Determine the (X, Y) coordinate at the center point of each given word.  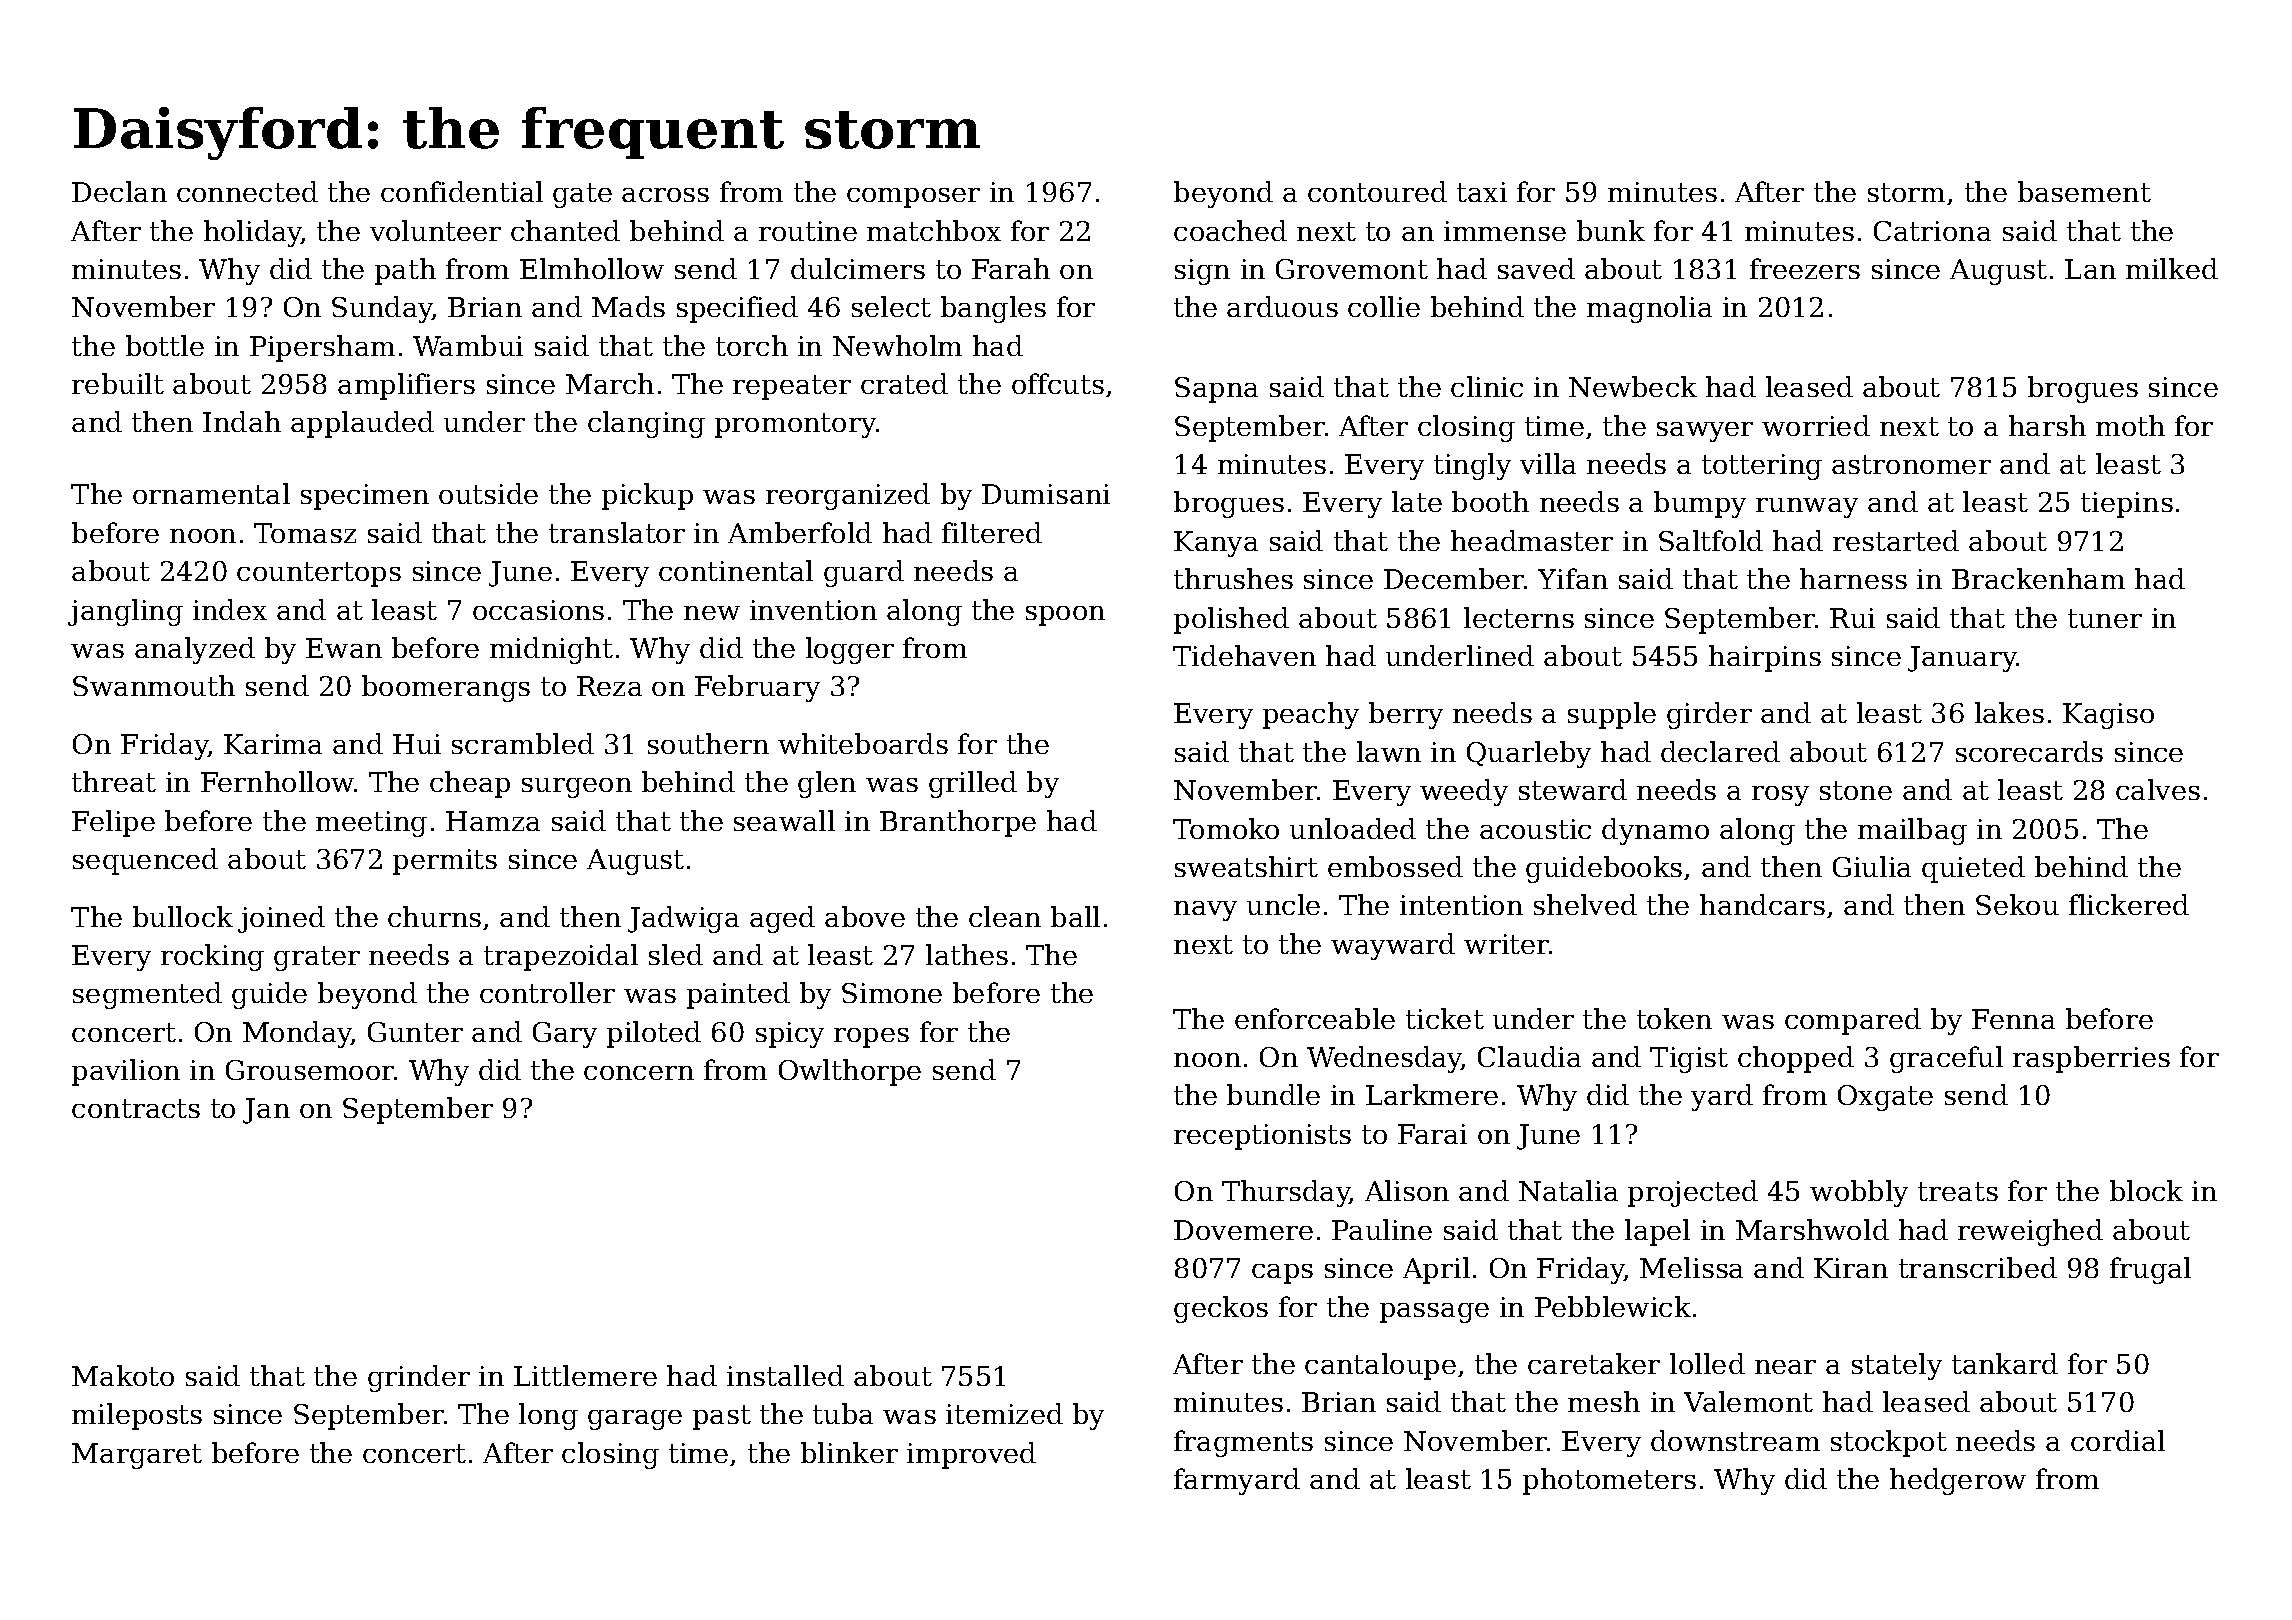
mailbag (1912, 831)
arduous (1282, 306)
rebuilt (118, 383)
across (665, 195)
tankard (2005, 1363)
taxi (1482, 192)
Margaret (137, 1456)
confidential (462, 191)
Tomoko (1226, 828)
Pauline (1382, 1229)
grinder (419, 1378)
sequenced (145, 861)
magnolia (1649, 309)
